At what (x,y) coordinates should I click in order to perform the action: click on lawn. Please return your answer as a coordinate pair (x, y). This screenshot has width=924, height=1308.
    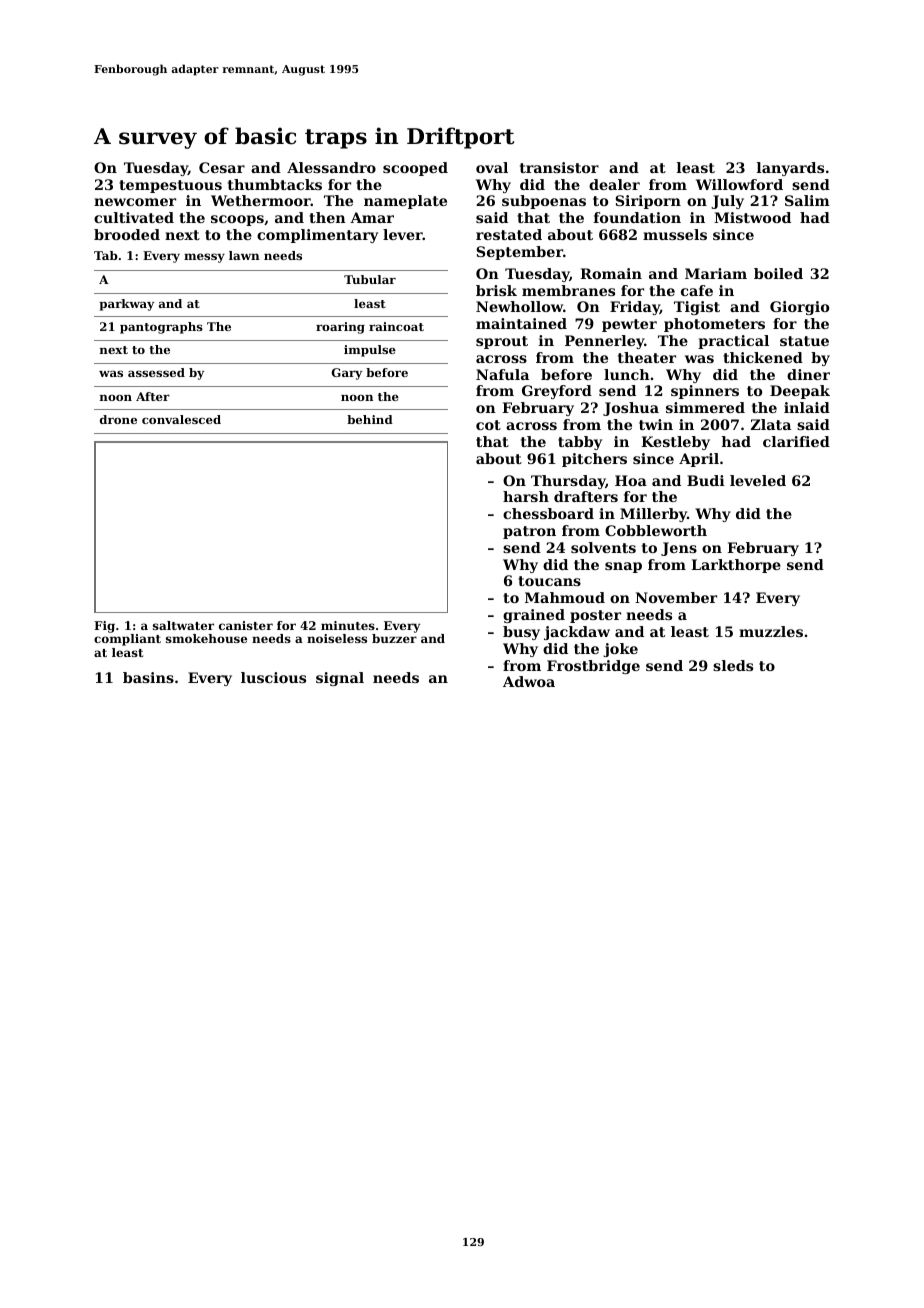
    Looking at the image, I should click on (244, 255).
